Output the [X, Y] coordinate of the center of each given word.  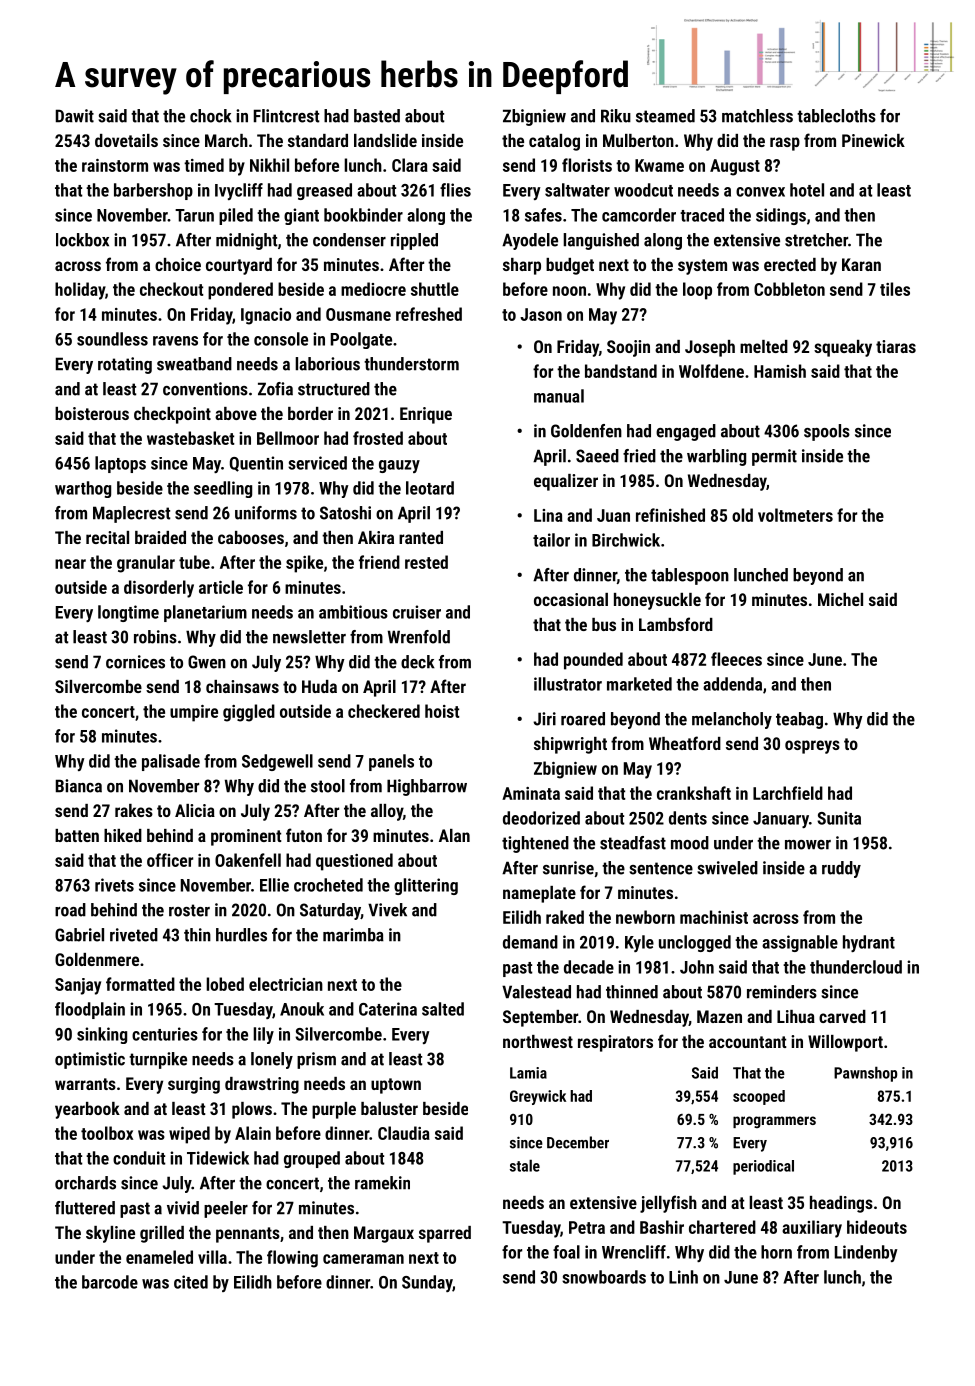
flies [455, 190]
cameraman [363, 1259]
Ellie [274, 885]
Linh [683, 1277]
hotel [807, 190]
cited [191, 1282]
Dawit [75, 116]
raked [565, 917]
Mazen [719, 1016]
